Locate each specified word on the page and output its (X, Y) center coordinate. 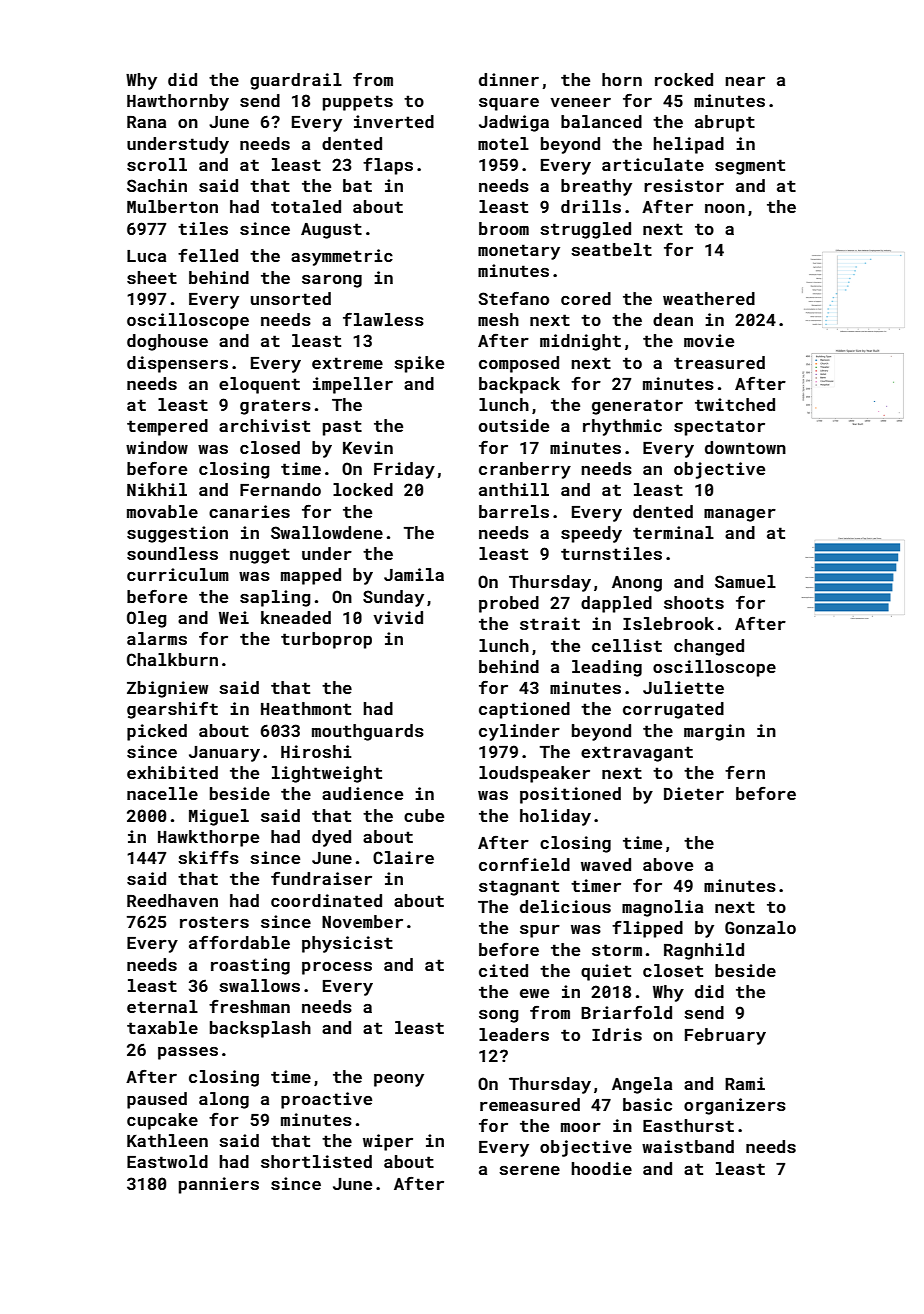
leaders (514, 1034)
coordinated (326, 900)
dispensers (177, 364)
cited (503, 970)
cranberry (525, 470)
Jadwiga (514, 123)
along (224, 1100)
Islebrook (668, 623)
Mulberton (172, 206)
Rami (745, 1083)
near (745, 81)
